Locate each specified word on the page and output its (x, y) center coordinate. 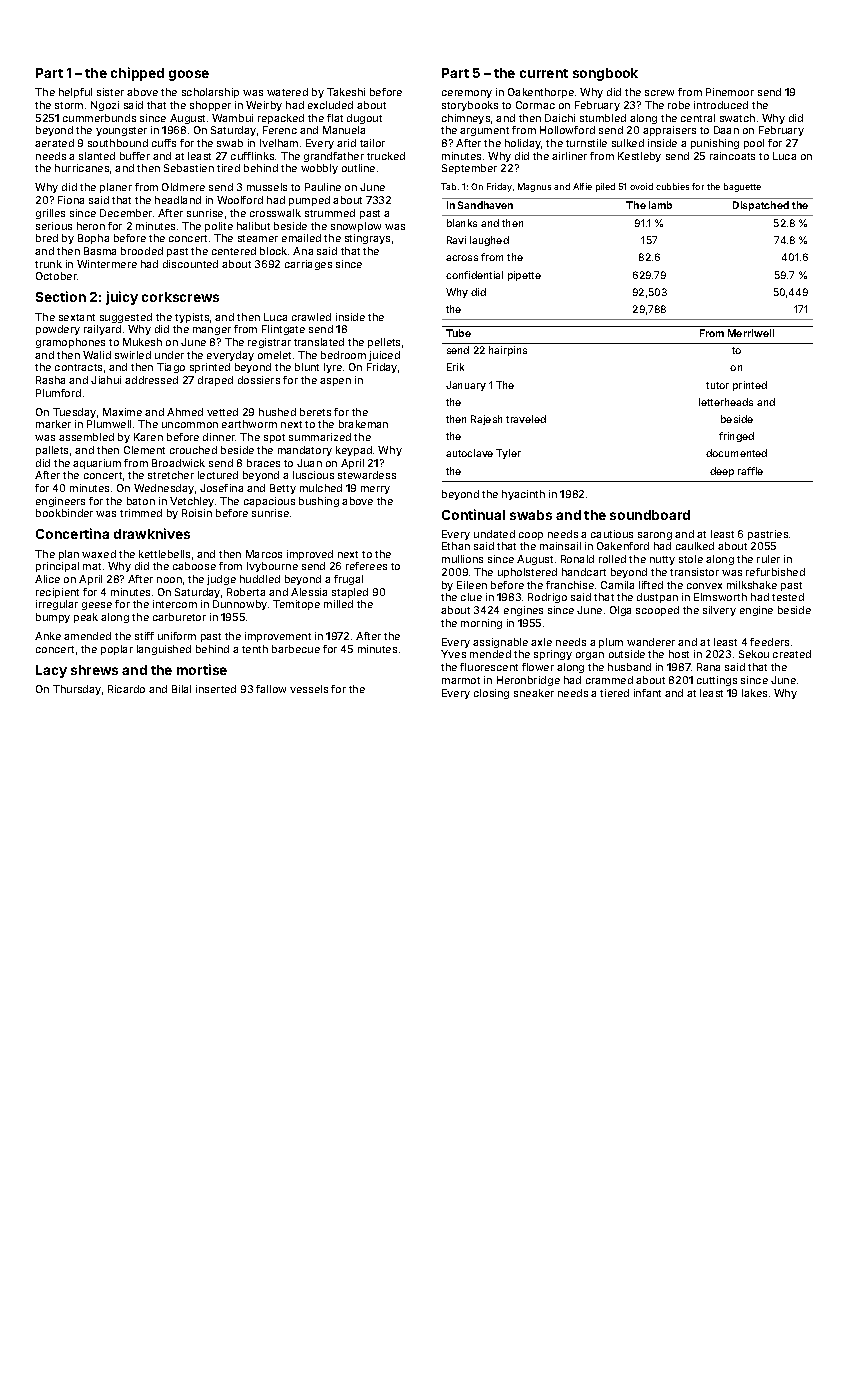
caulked (695, 546)
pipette (524, 276)
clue (471, 597)
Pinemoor (730, 92)
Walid (97, 355)
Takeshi (346, 92)
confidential (474, 275)
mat (92, 566)
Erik (455, 367)
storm (69, 105)
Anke (48, 636)
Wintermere (107, 264)
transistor (694, 572)
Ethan (456, 546)
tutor (717, 385)
